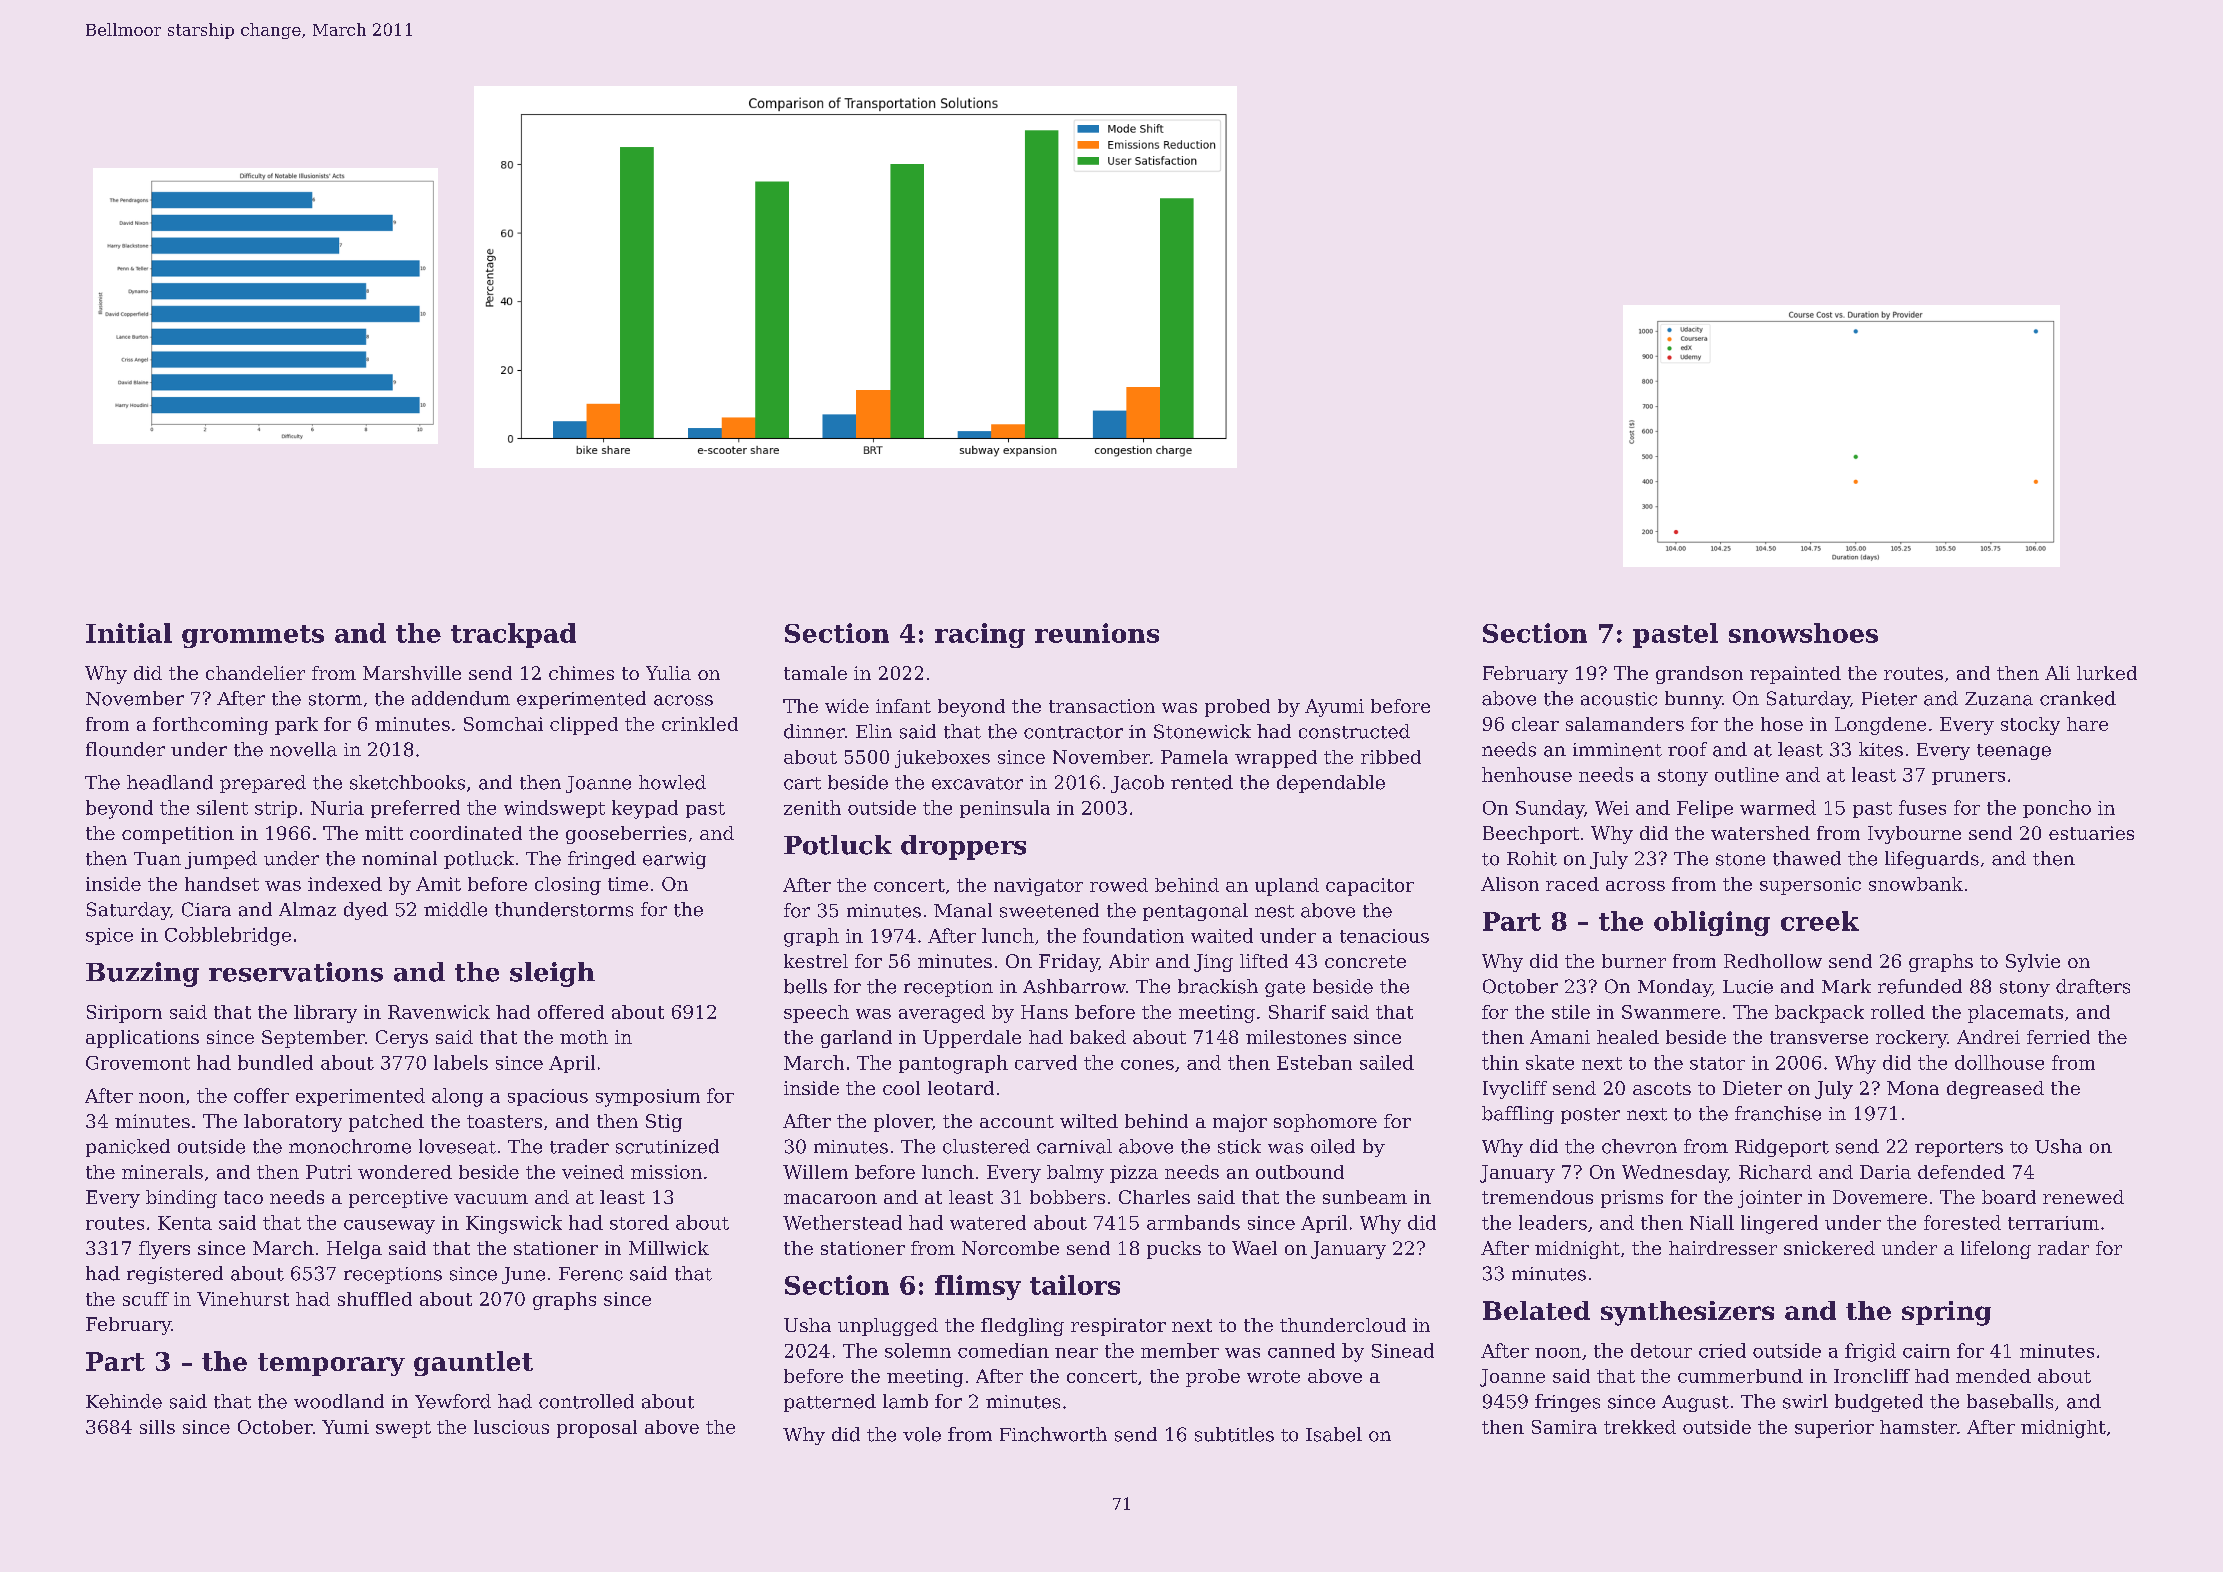 This document has width=2223, height=1572. What do you see at coordinates (513, 635) in the document?
I see `trackpad` at bounding box center [513, 635].
